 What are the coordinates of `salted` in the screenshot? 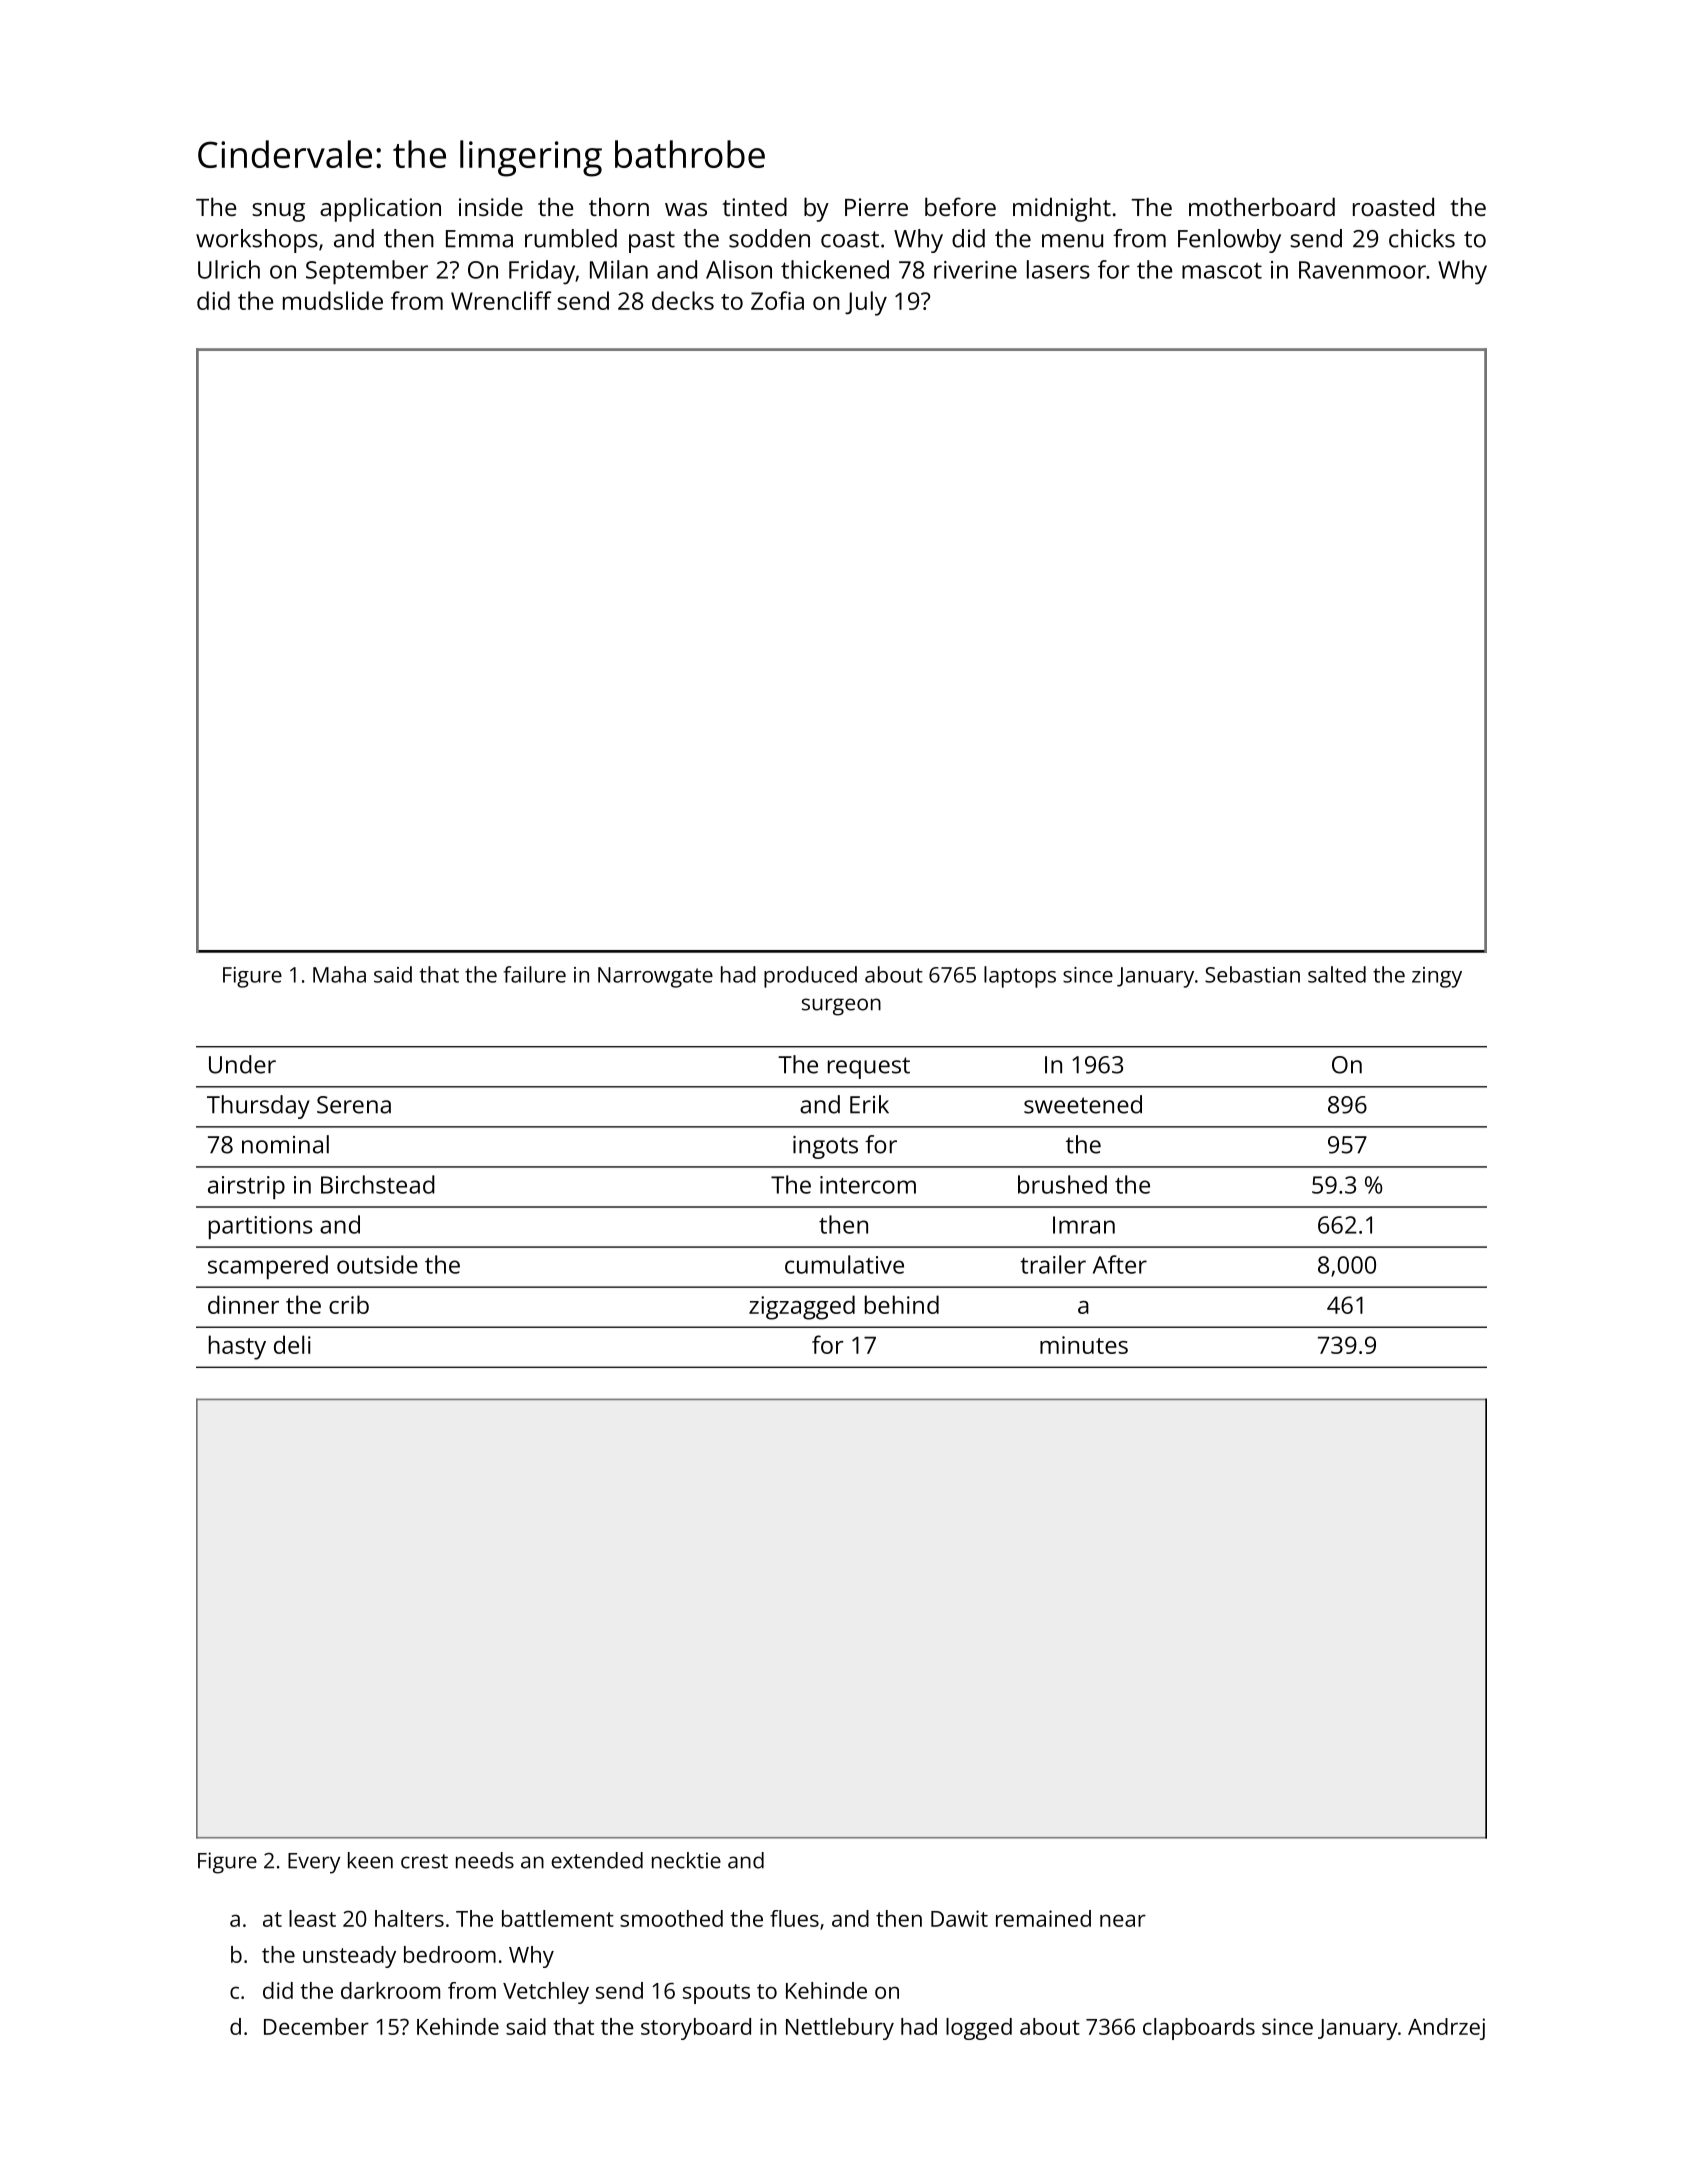 It's located at (1337, 974).
